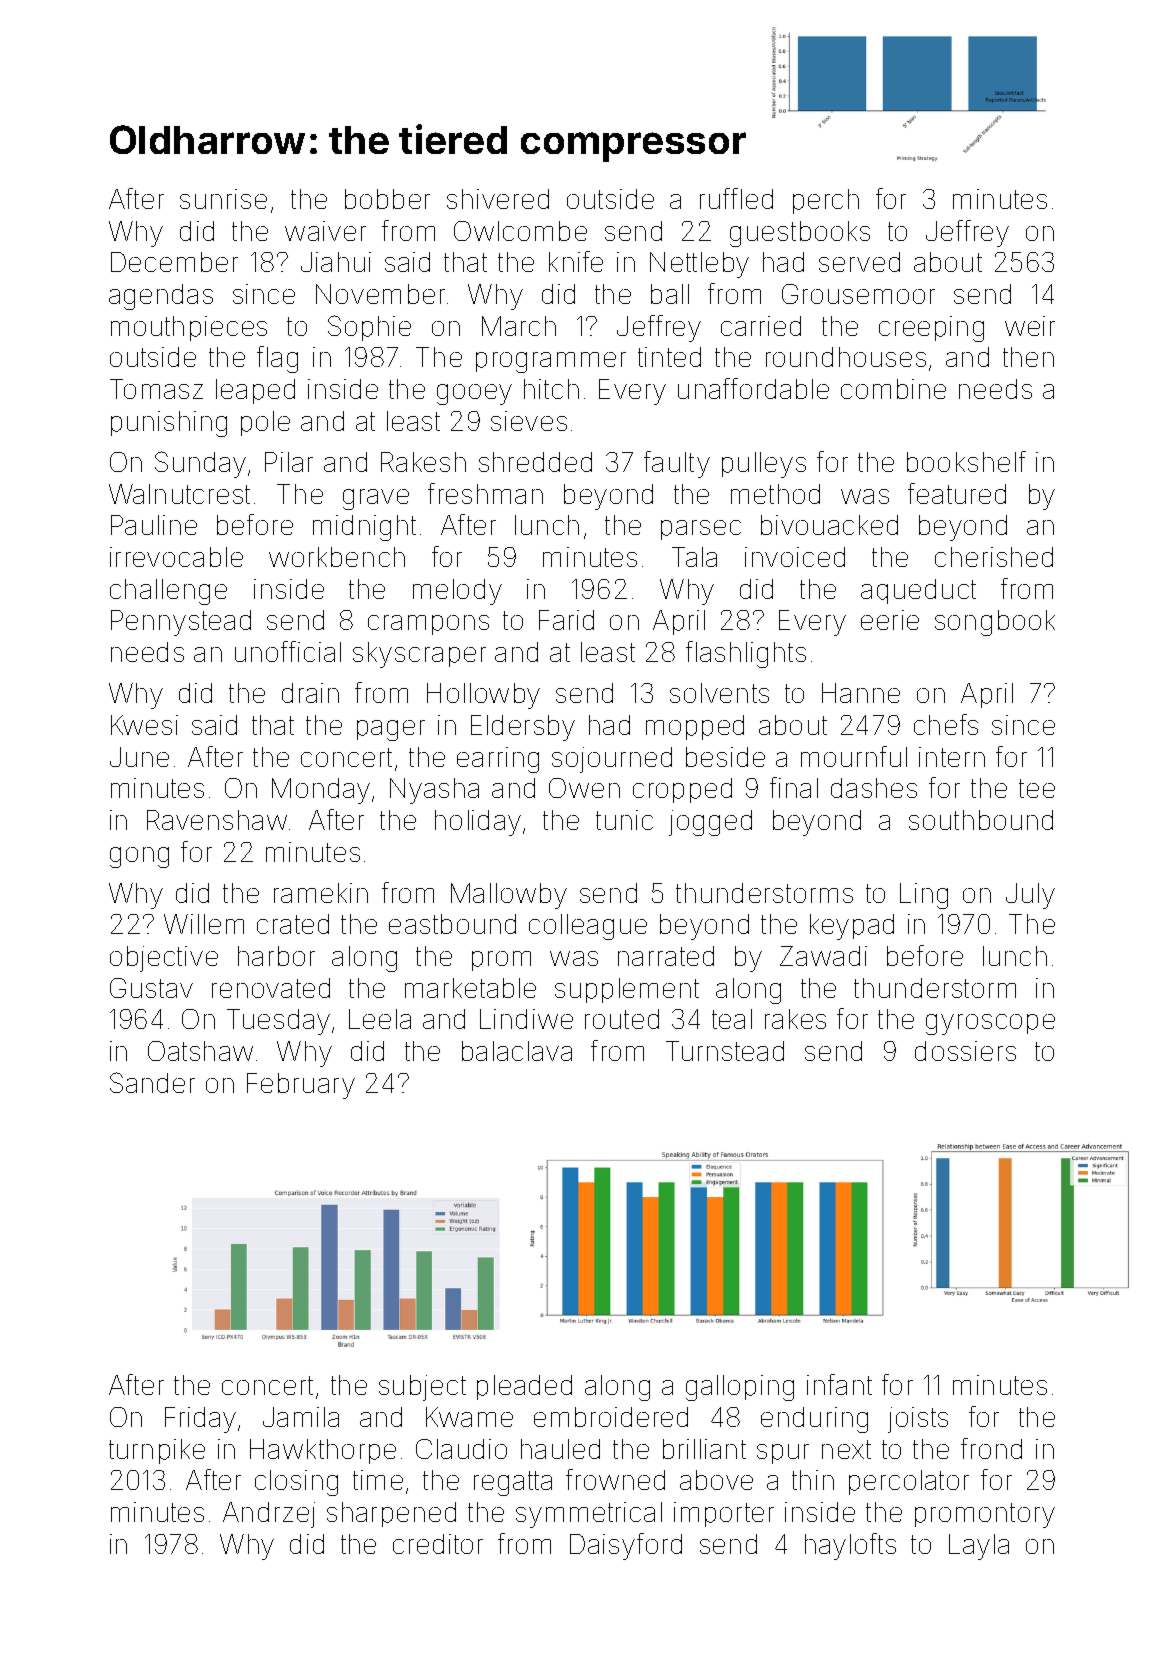  Describe the element at coordinates (152, 1082) in the document. I see `Sander` at that location.
